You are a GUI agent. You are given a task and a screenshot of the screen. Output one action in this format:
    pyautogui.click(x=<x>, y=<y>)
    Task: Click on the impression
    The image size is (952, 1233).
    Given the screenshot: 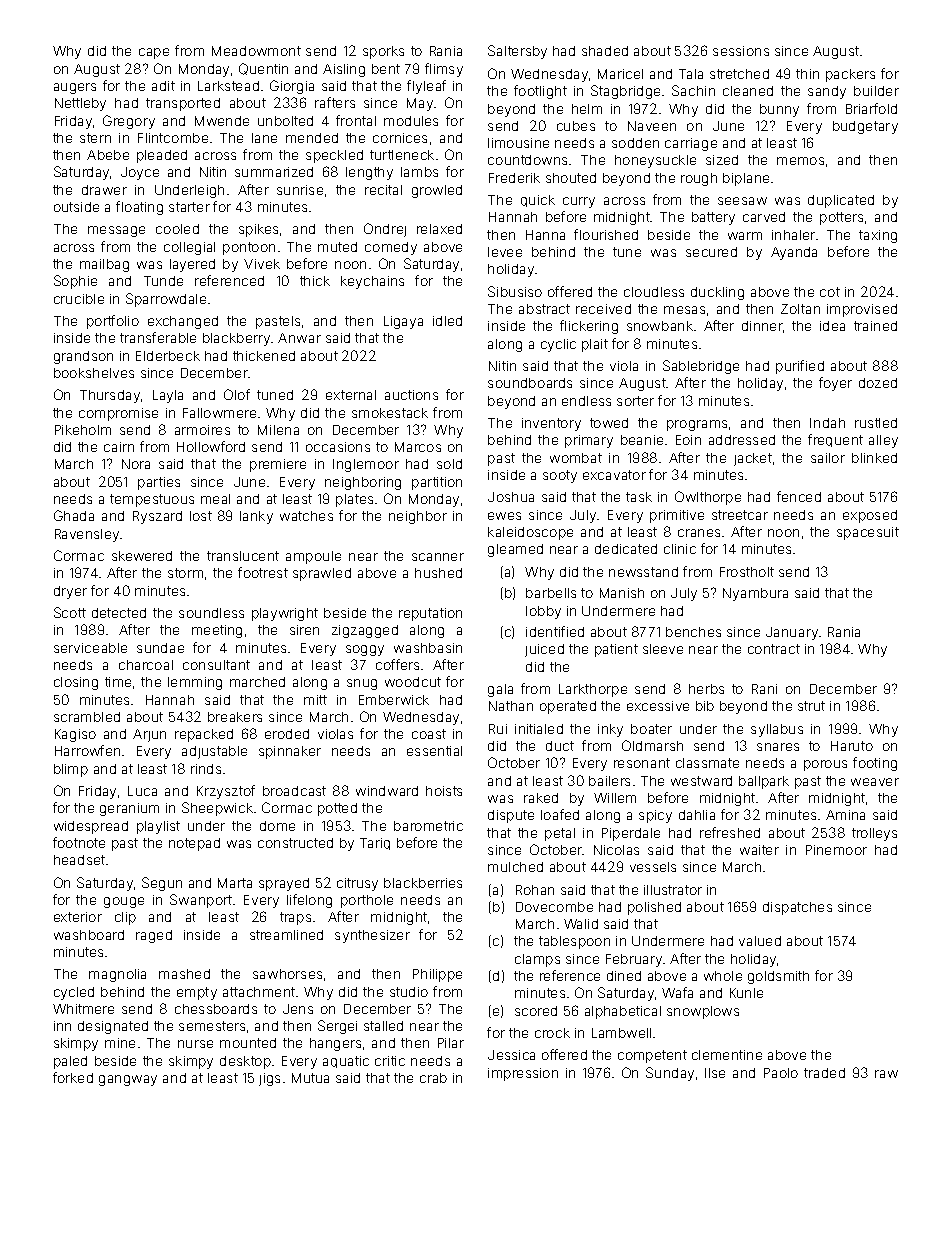 What is the action you would take?
    pyautogui.click(x=523, y=1074)
